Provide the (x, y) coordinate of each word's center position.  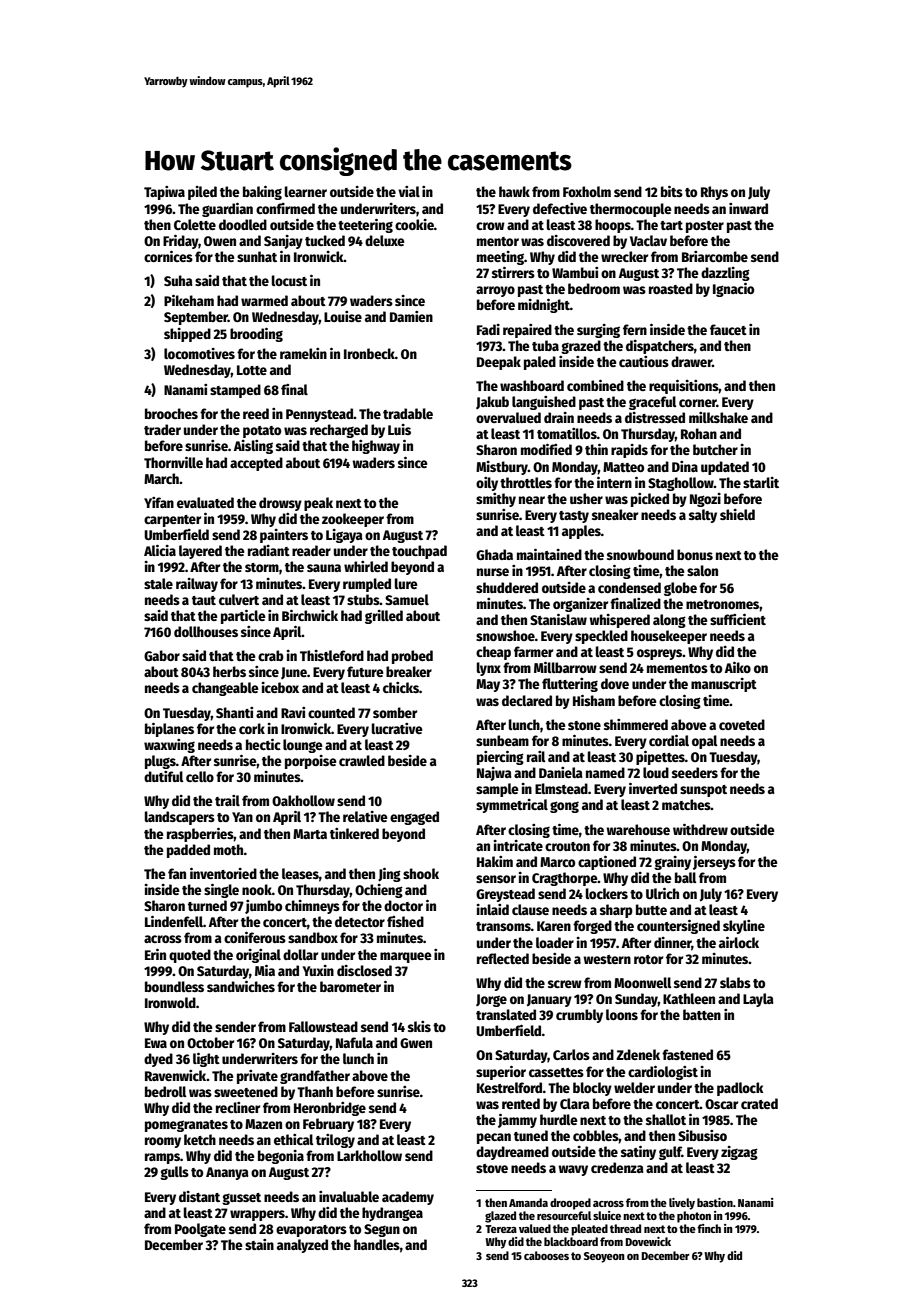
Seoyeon (604, 1257)
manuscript (724, 685)
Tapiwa (164, 193)
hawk (514, 191)
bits (672, 191)
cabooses (546, 1255)
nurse (493, 572)
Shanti (234, 712)
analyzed (302, 1246)
